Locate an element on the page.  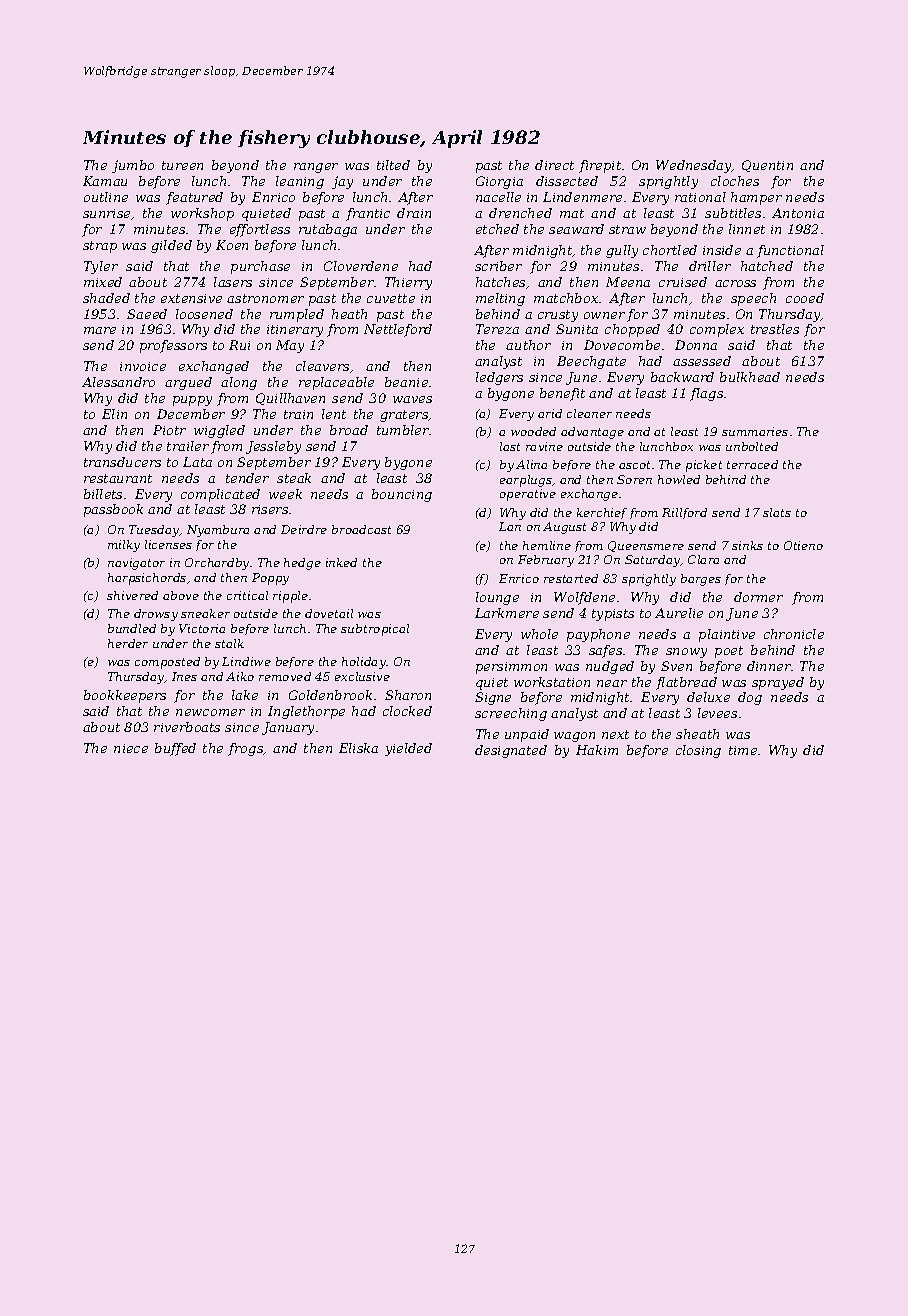
jumbo is located at coordinates (133, 166).
